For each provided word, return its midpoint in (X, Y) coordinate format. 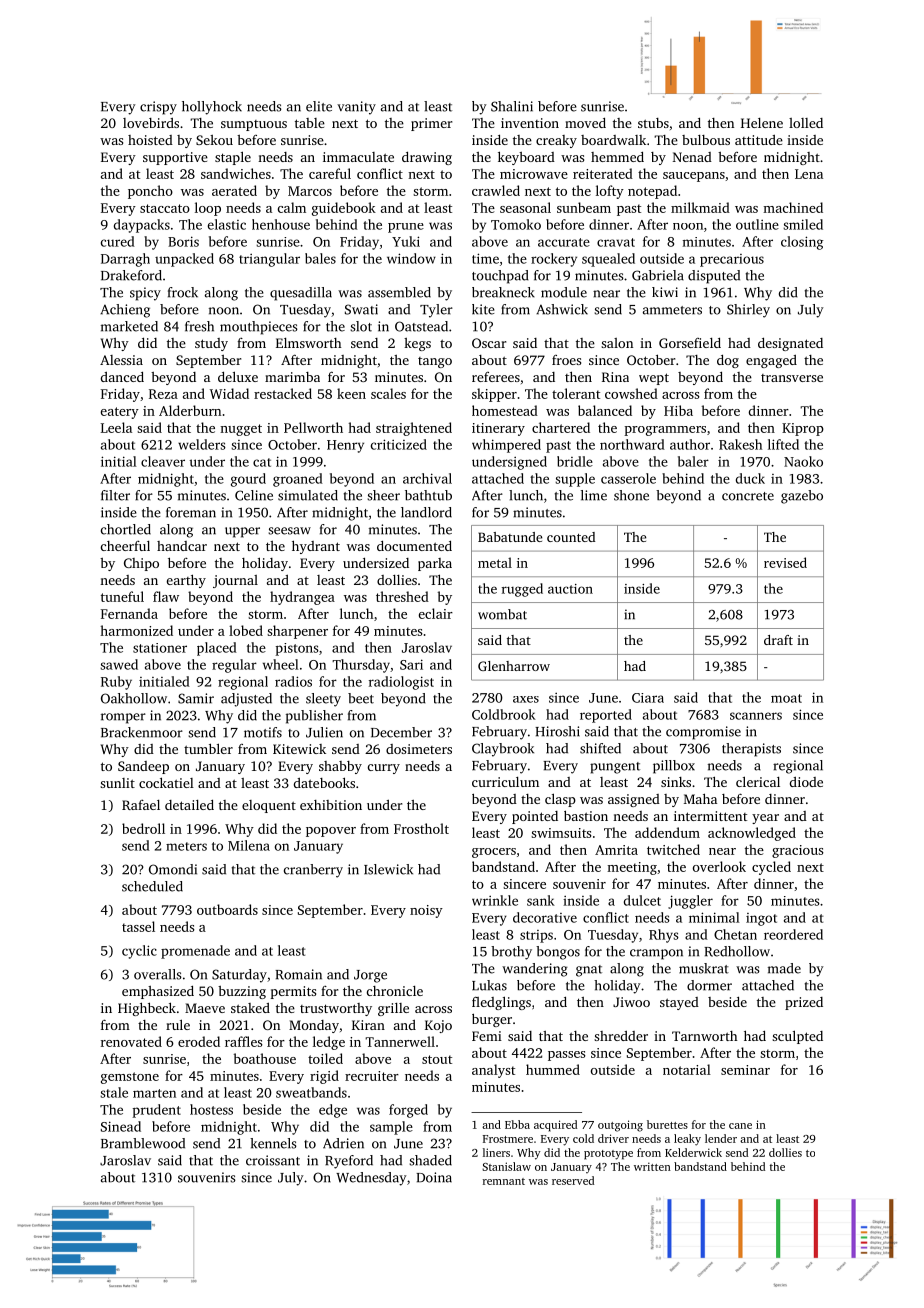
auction (570, 589)
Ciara (648, 698)
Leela (116, 427)
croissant (273, 1160)
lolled (806, 123)
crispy (158, 108)
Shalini (512, 106)
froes (566, 360)
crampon (656, 954)
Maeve (205, 1008)
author (690, 444)
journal (235, 581)
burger (492, 1020)
